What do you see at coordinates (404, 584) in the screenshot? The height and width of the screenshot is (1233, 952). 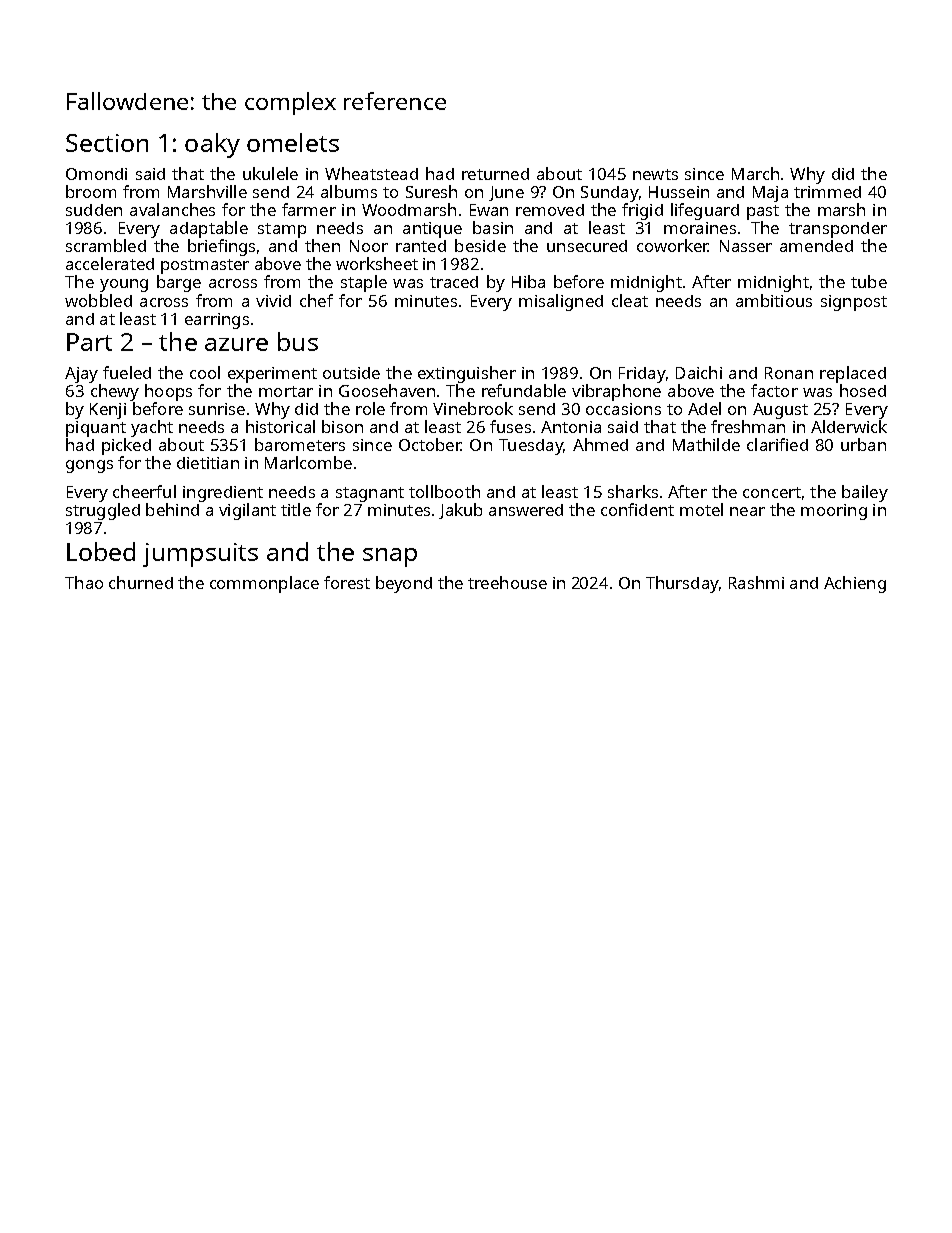 I see `beyond` at bounding box center [404, 584].
